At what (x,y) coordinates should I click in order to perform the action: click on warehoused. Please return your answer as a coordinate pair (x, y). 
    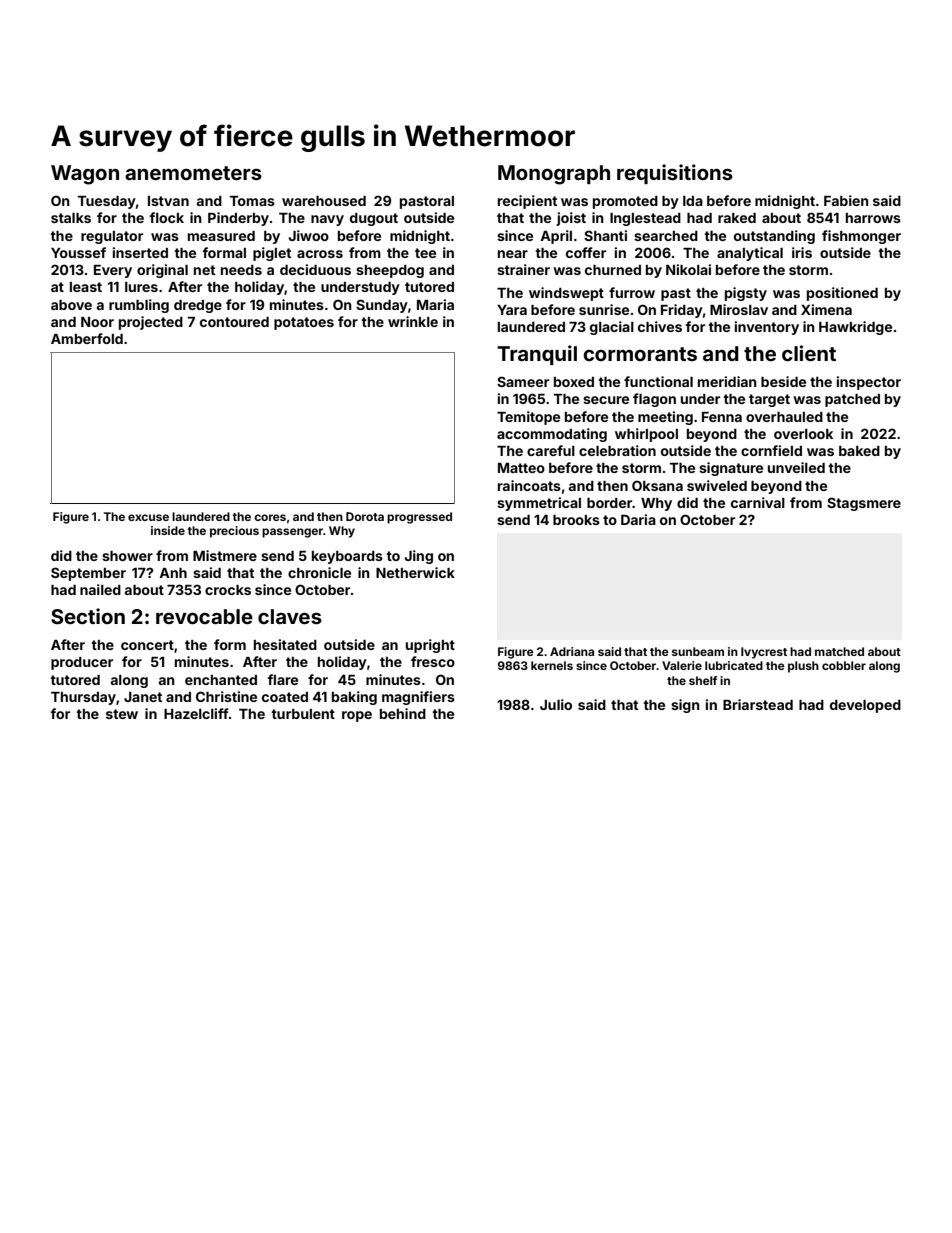
    Looking at the image, I should click on (324, 201).
